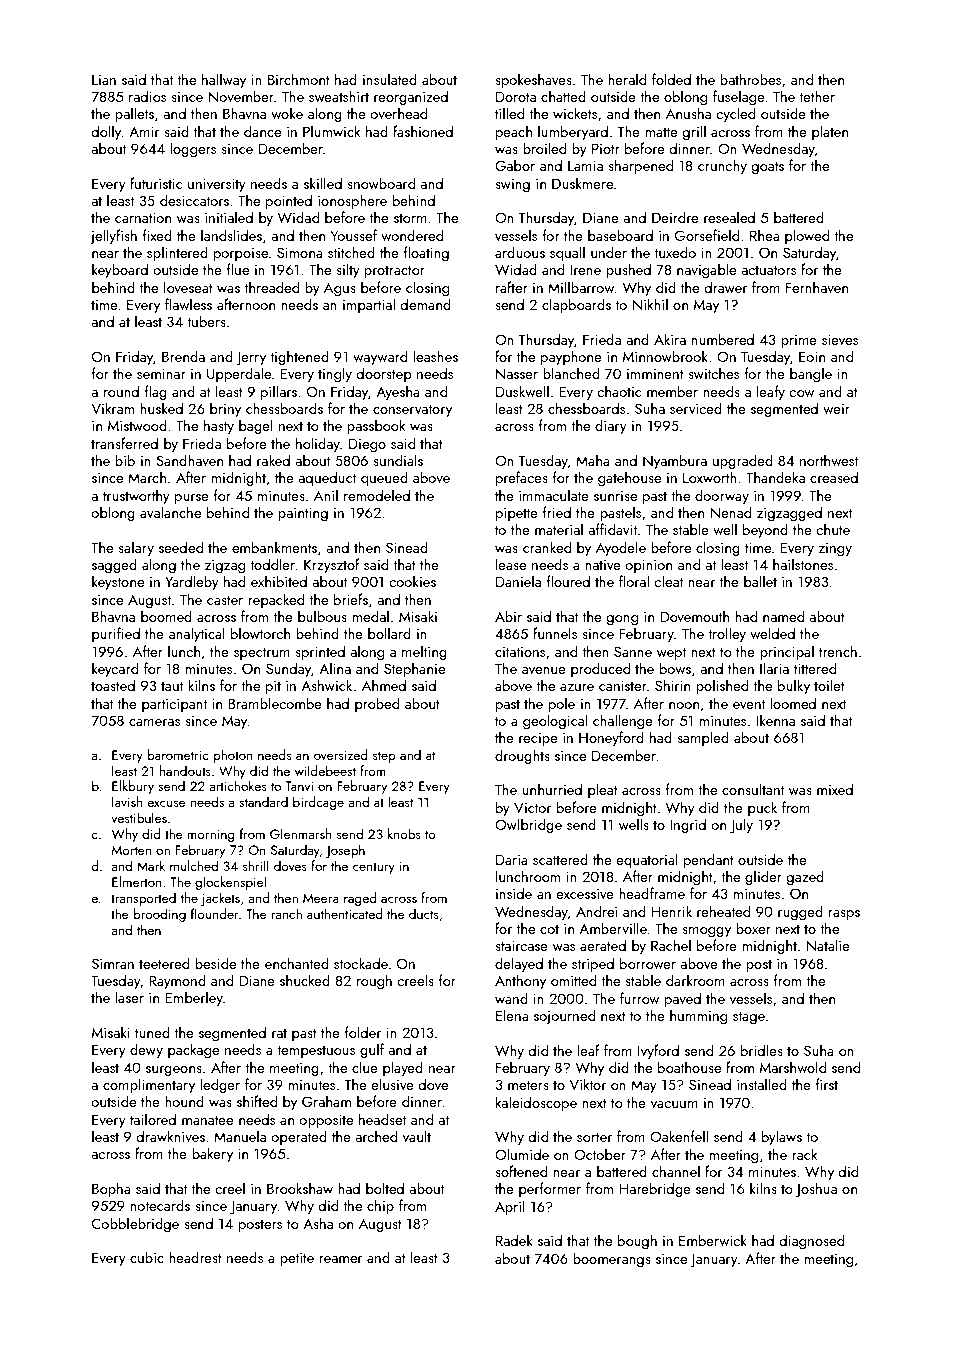 This screenshot has width=954, height=1355. What do you see at coordinates (713, 1240) in the screenshot?
I see `Emberwick` at bounding box center [713, 1240].
